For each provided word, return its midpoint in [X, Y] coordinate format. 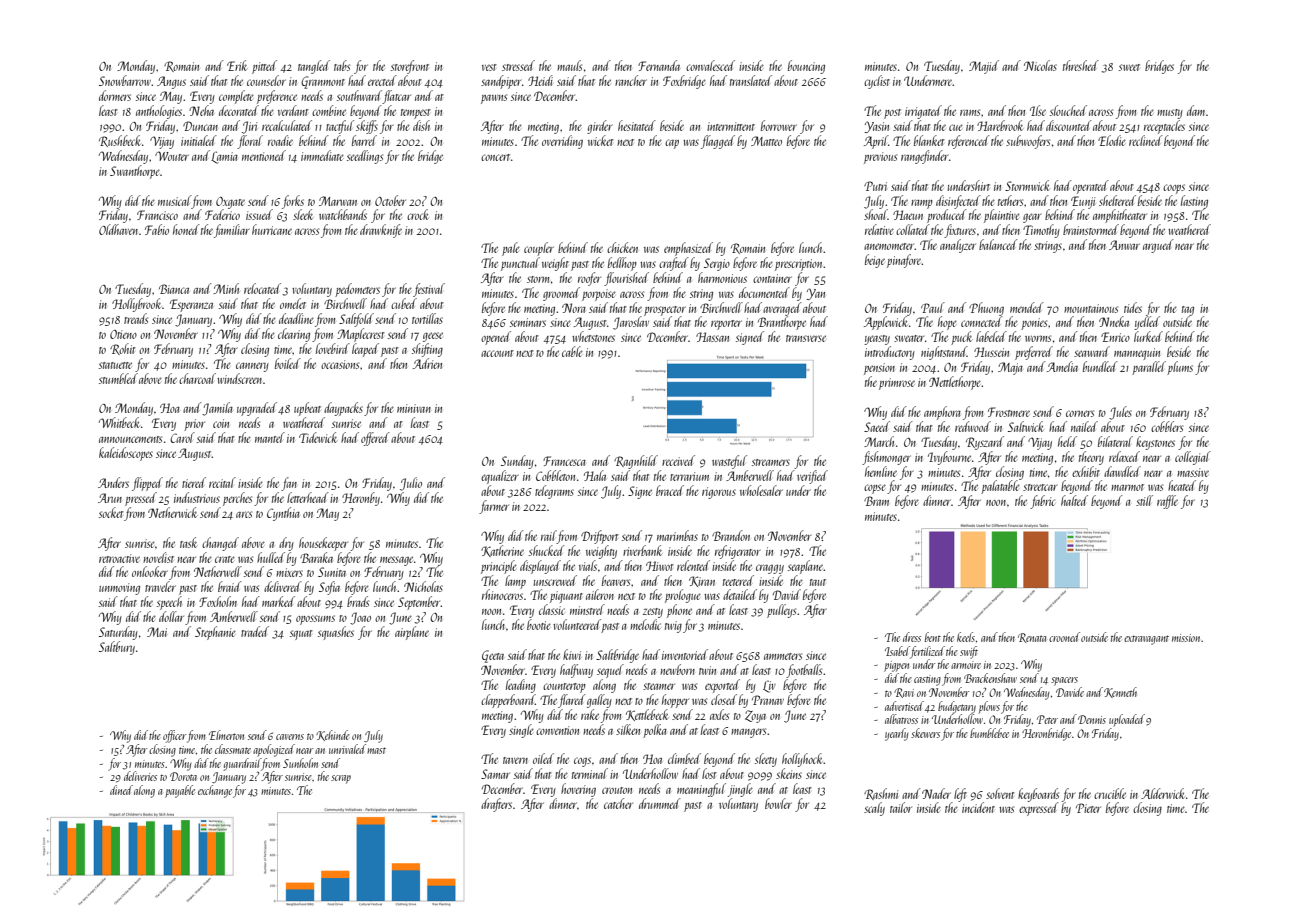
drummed [660, 803]
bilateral [1115, 441]
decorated [239, 110]
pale [511, 249]
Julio [411, 484]
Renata [1032, 638]
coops [1174, 189]
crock [418, 214]
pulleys [781, 611]
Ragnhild [636, 462]
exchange [215, 791]
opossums [315, 620]
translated [751, 80]
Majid [984, 67]
